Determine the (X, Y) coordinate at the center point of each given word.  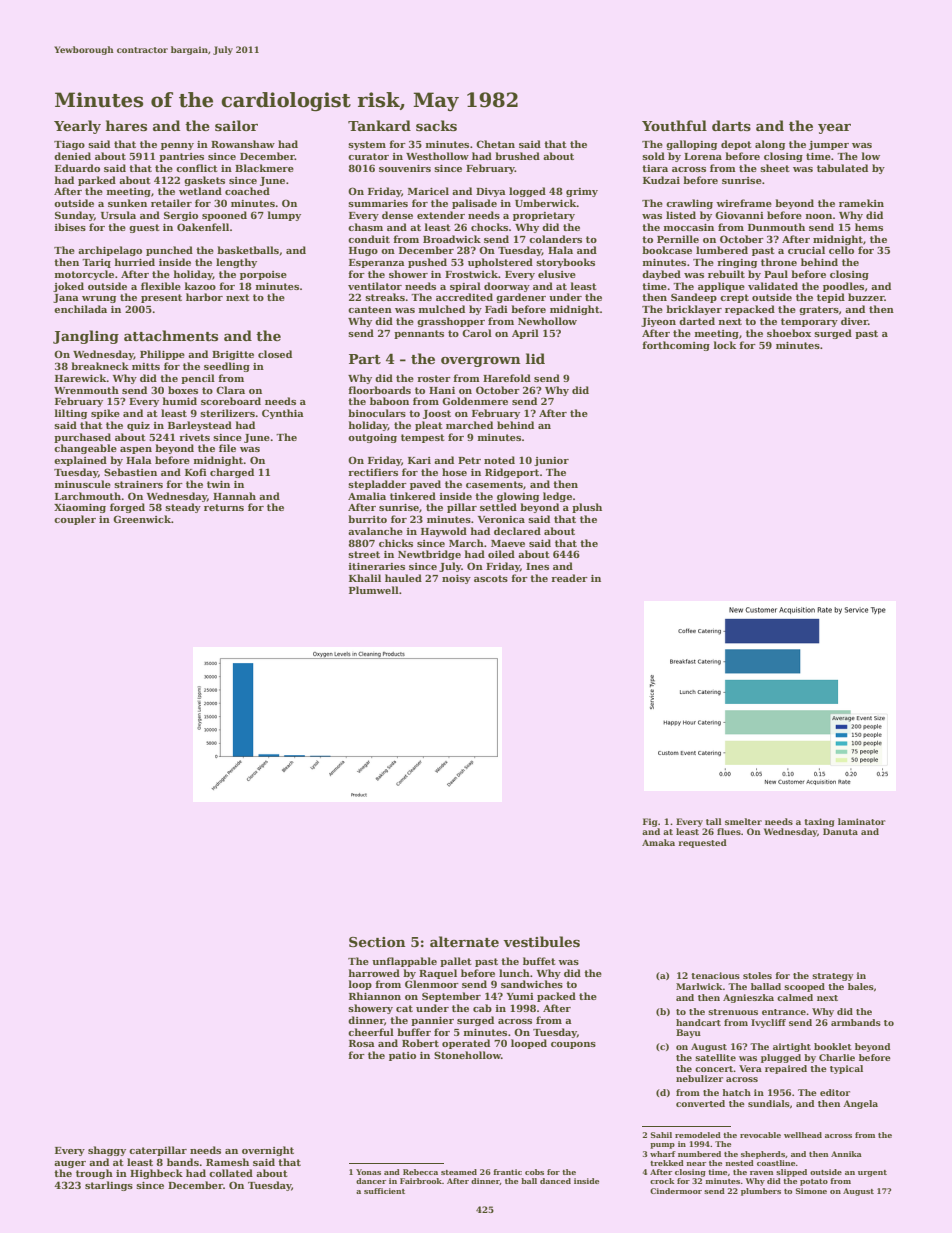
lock (725, 345)
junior (551, 461)
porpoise (263, 275)
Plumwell (374, 590)
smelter (743, 821)
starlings (109, 1186)
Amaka (658, 842)
